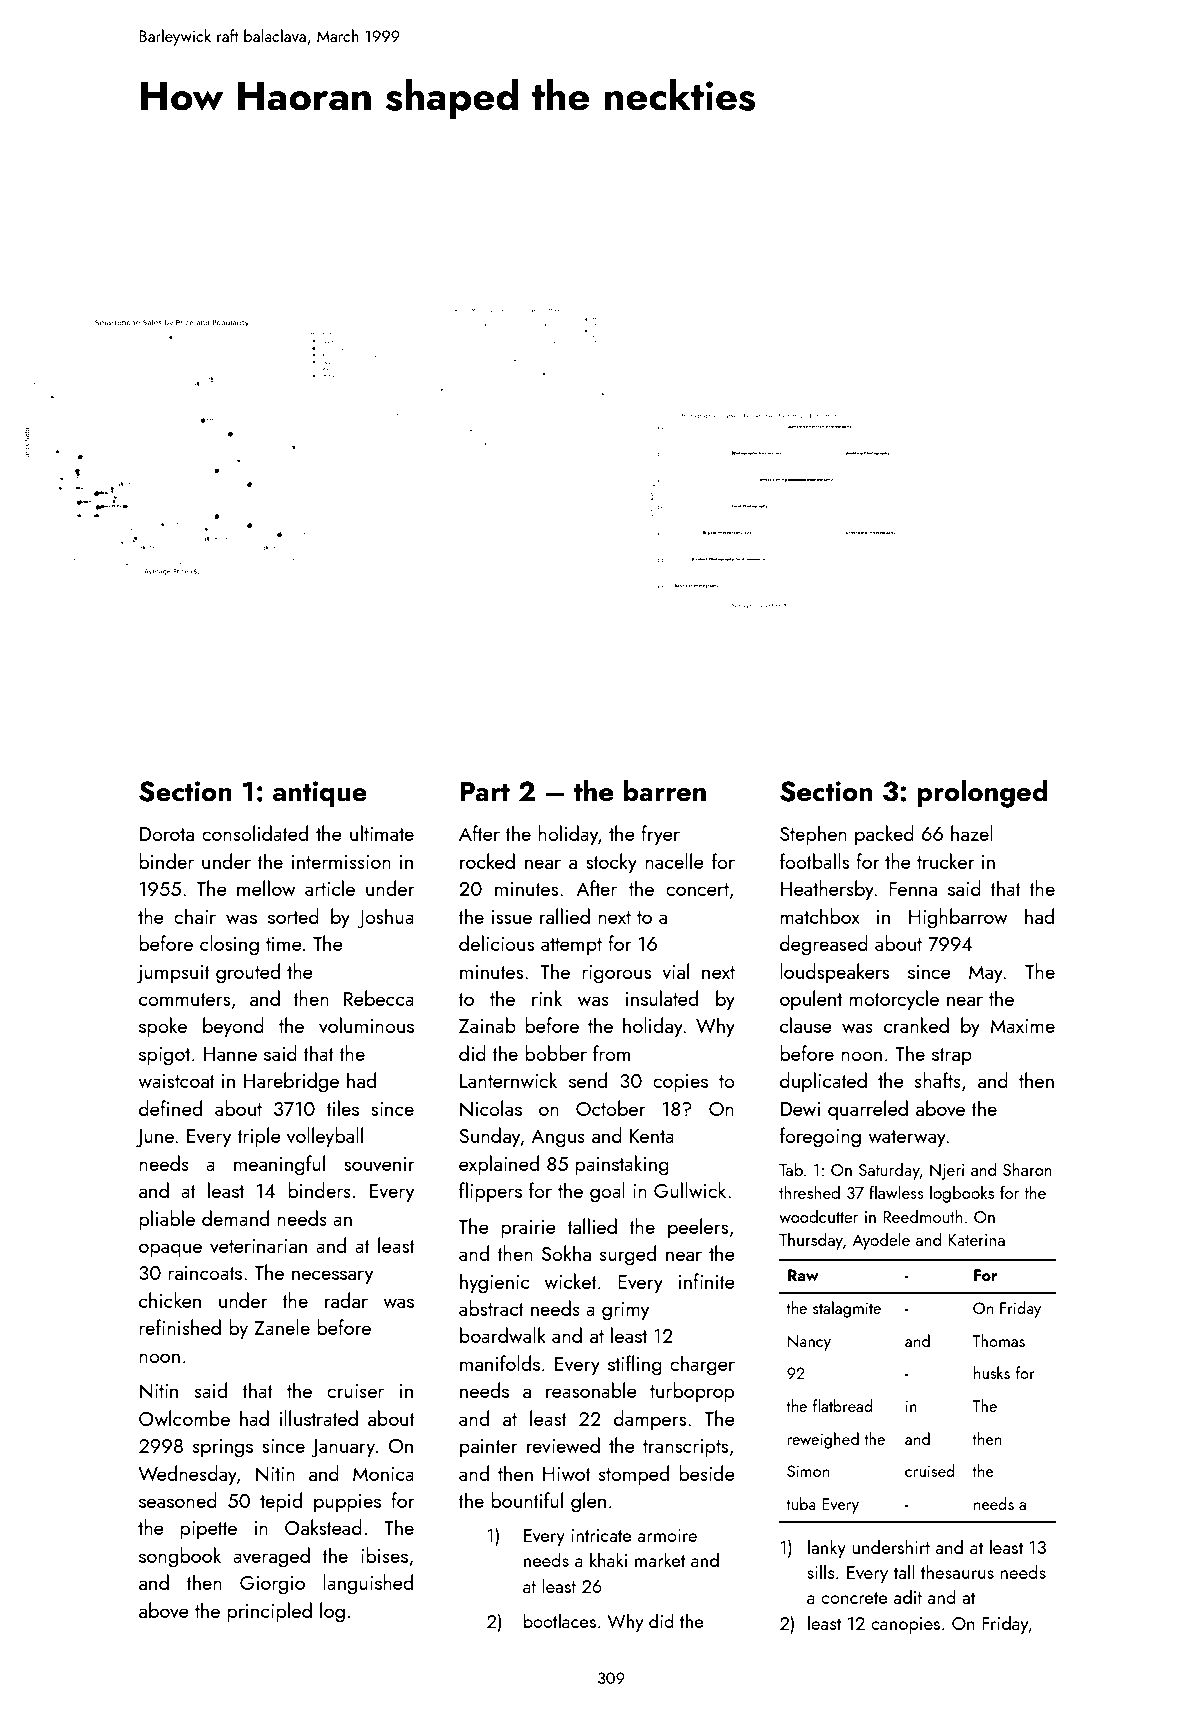 The height and width of the image is (1730, 1194). I want to click on rigorous, so click(616, 974).
